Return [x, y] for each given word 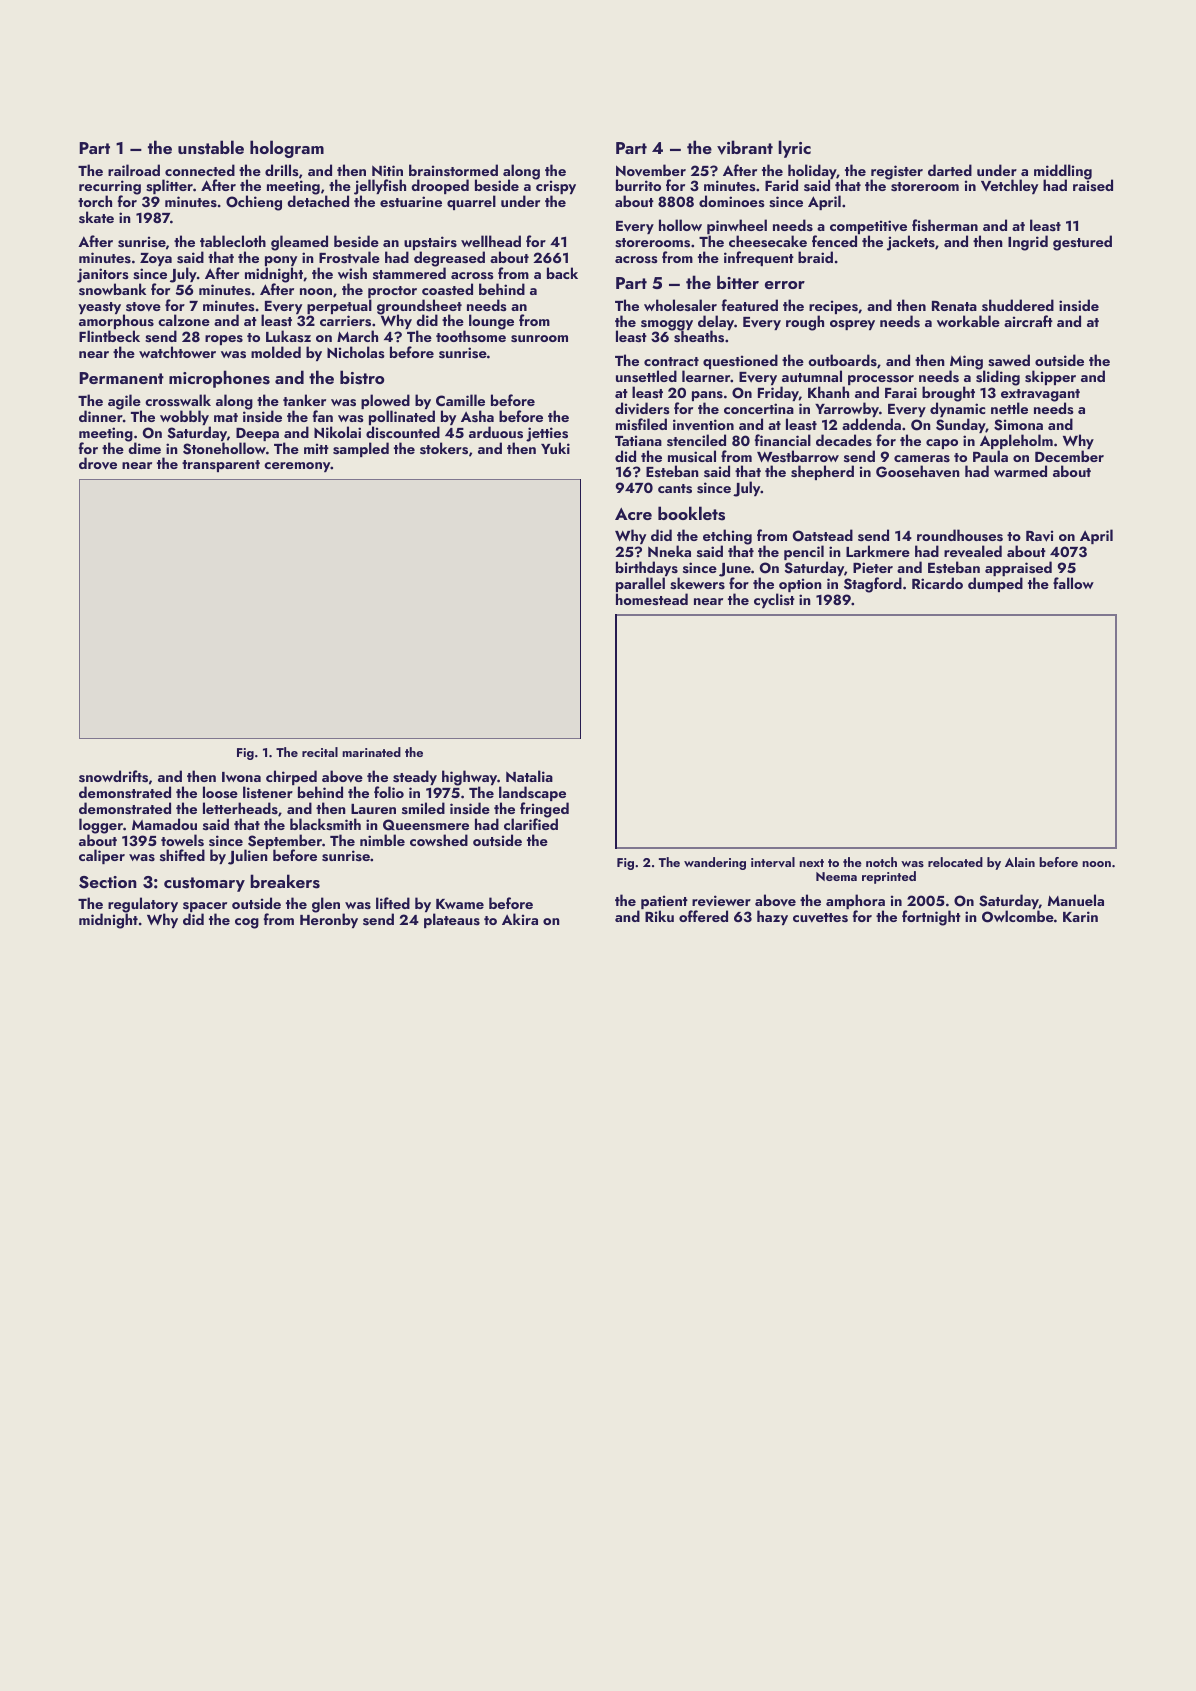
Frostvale [349, 257]
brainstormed [453, 170]
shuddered [1018, 305]
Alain [1020, 862]
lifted [393, 903]
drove [98, 463]
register [897, 172]
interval [773, 862]
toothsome [471, 337]
